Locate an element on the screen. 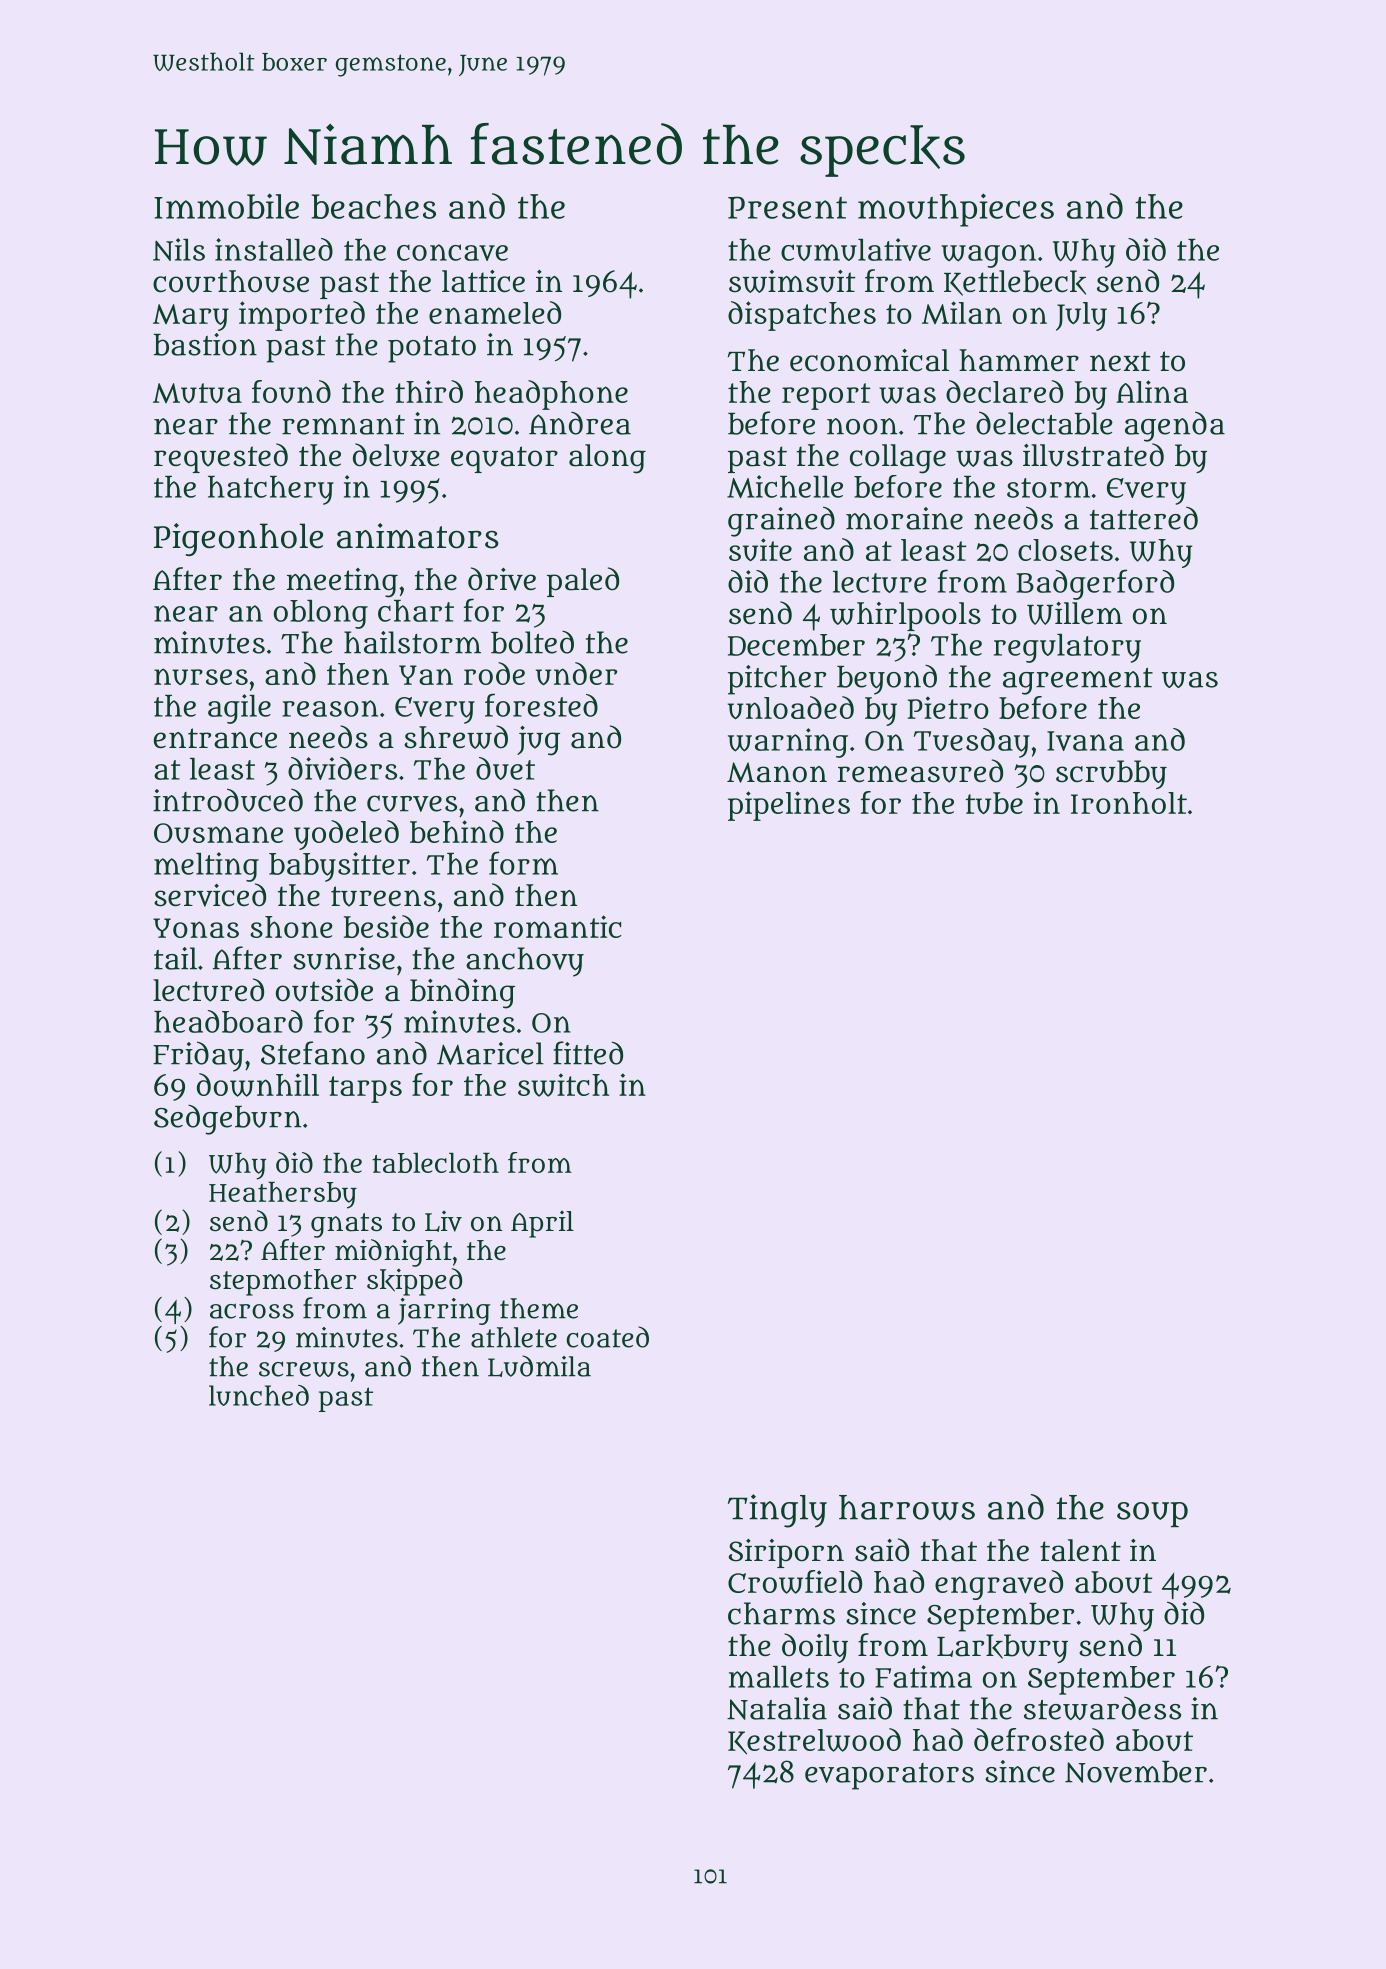 This screenshot has height=1969, width=1386. evaporators is located at coordinates (889, 1776).
